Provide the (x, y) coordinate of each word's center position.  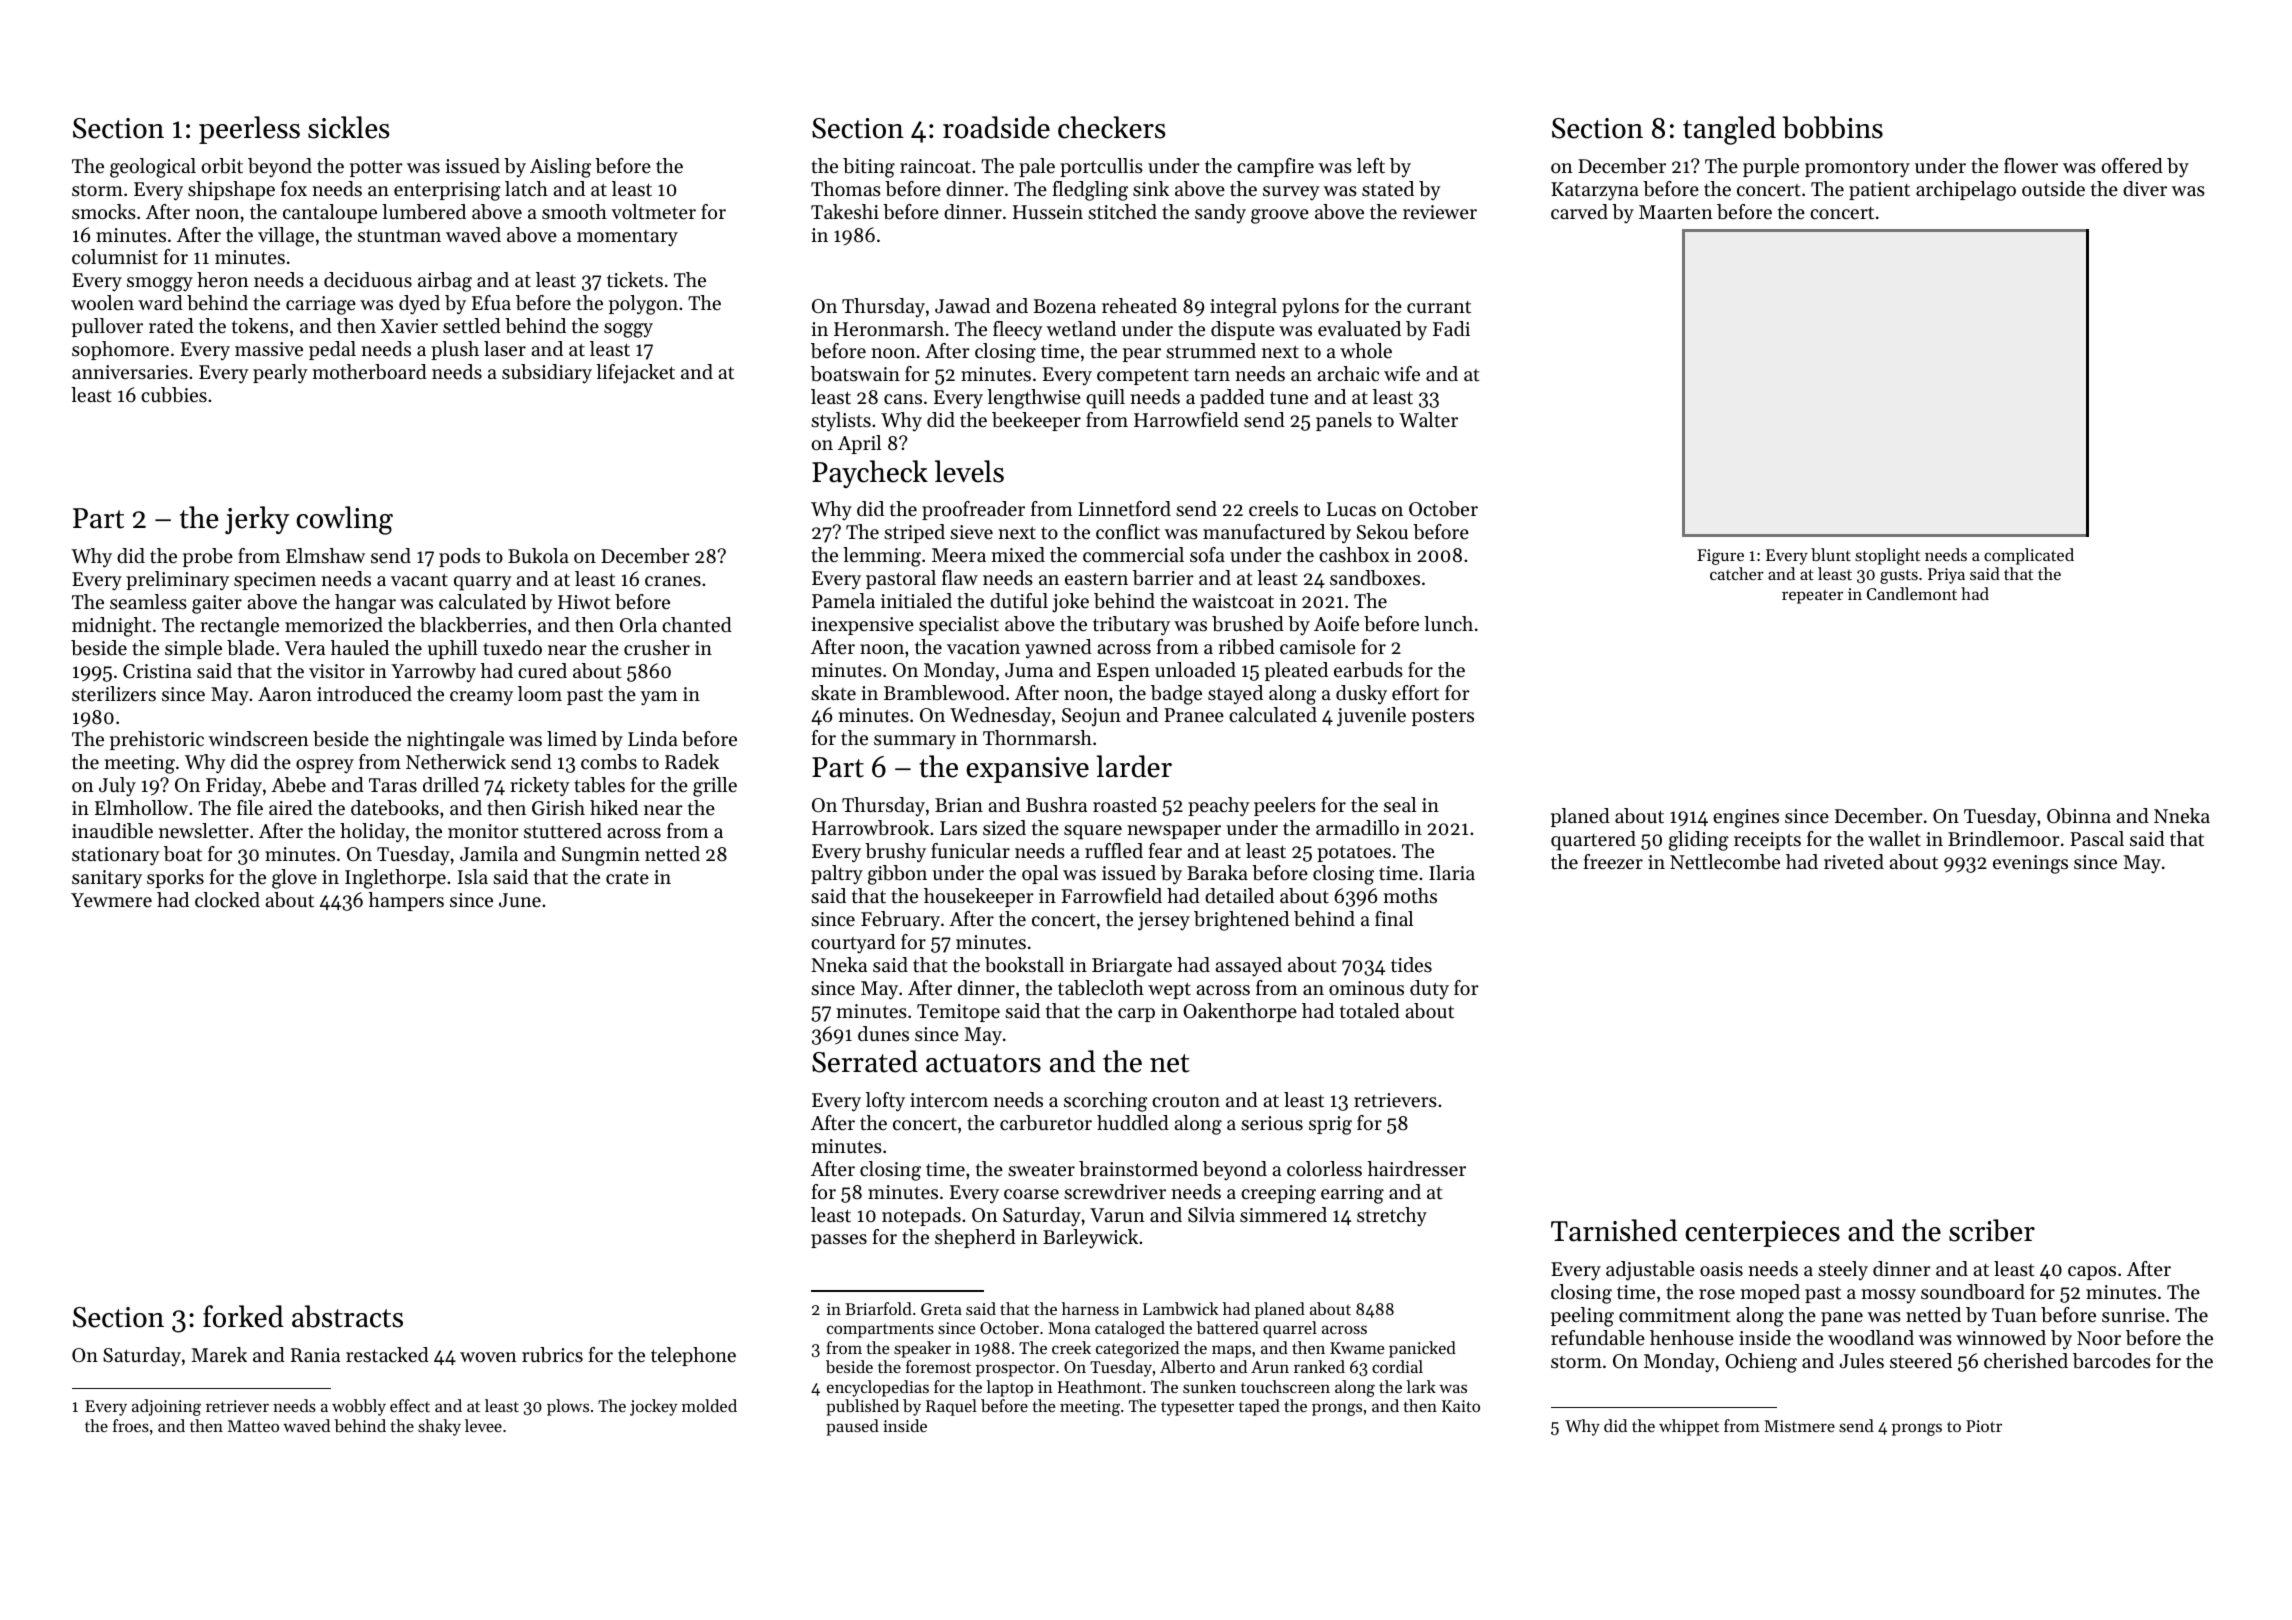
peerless (249, 130)
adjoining (166, 1407)
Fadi (1451, 329)
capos (2092, 1273)
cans (903, 399)
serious (1272, 1123)
